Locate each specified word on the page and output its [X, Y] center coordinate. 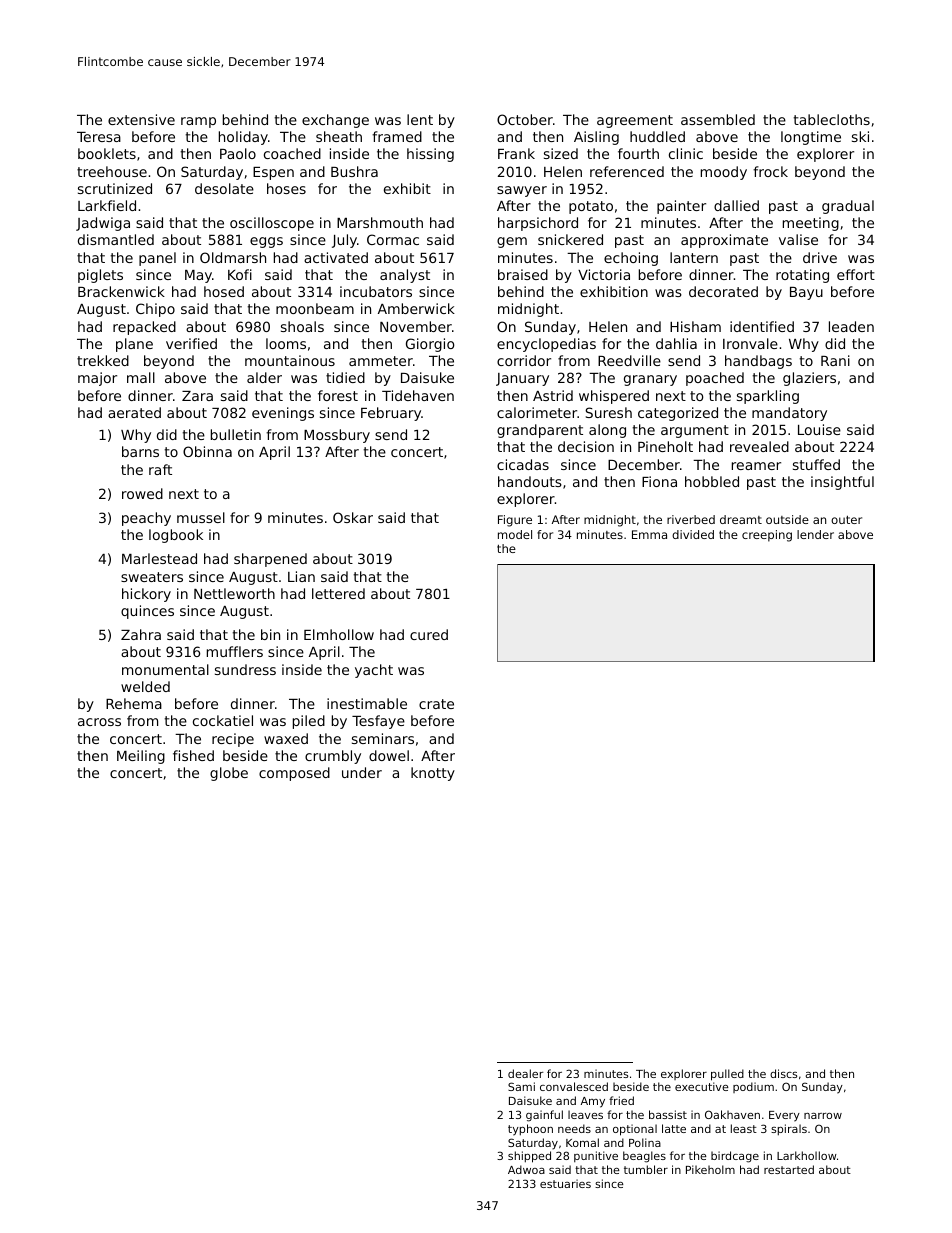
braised [523, 274]
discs [783, 1073]
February [391, 414]
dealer [526, 1073]
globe [229, 774]
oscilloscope [272, 224]
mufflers [235, 651]
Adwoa [526, 1169]
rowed [142, 493]
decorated [723, 291]
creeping [767, 536]
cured [429, 634]
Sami [521, 1086]
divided [693, 534]
